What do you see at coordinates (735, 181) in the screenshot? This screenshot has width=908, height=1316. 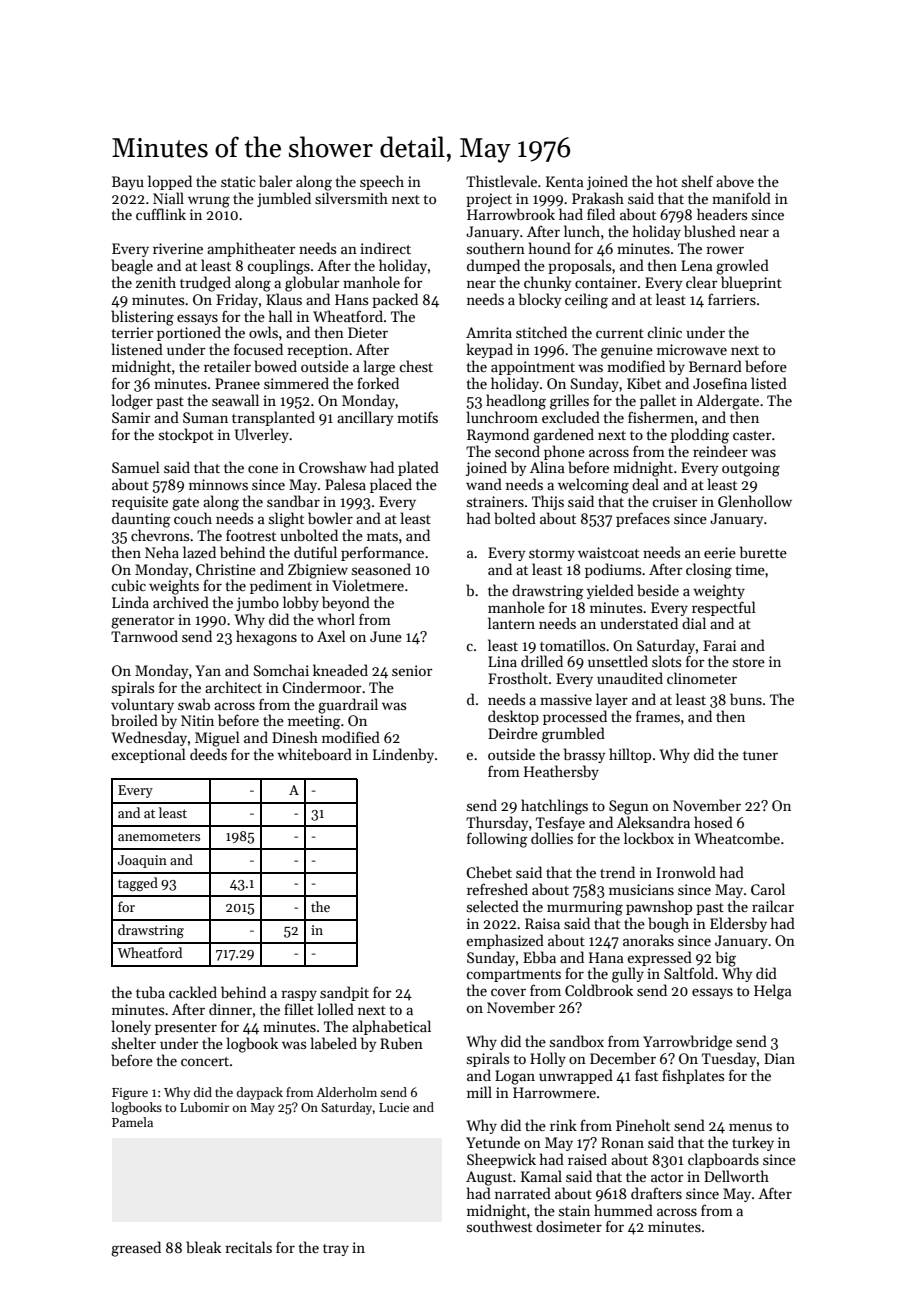 I see `above` at bounding box center [735, 181].
